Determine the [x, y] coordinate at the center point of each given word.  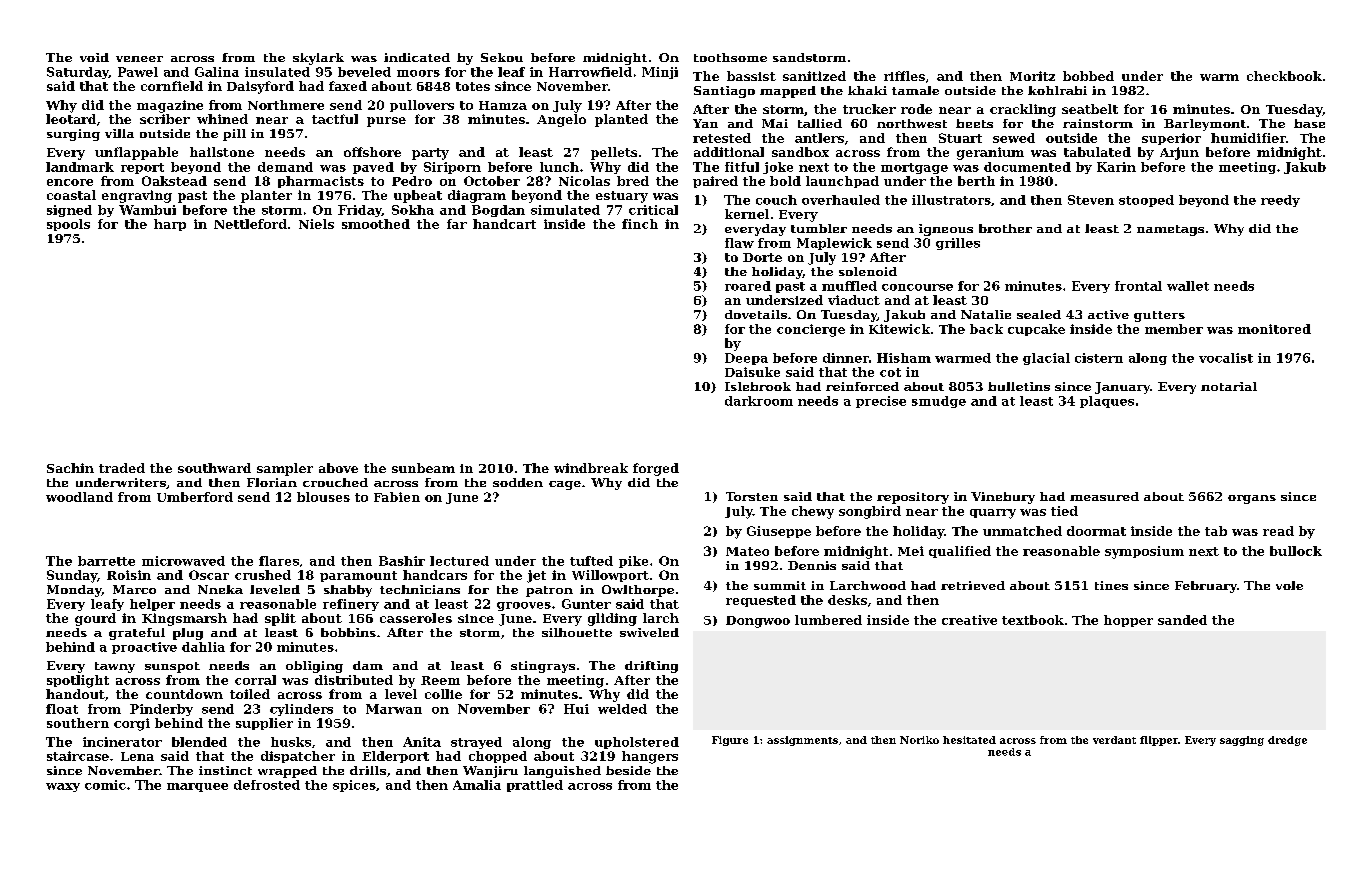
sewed [1014, 138]
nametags [1170, 230]
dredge [1287, 741]
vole [1289, 585]
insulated [277, 72]
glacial [1046, 359]
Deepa [746, 359]
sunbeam [423, 468]
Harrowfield [590, 72]
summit [780, 585]
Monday [74, 591]
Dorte [762, 257]
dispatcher [298, 757]
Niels [316, 224]
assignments [802, 741]
